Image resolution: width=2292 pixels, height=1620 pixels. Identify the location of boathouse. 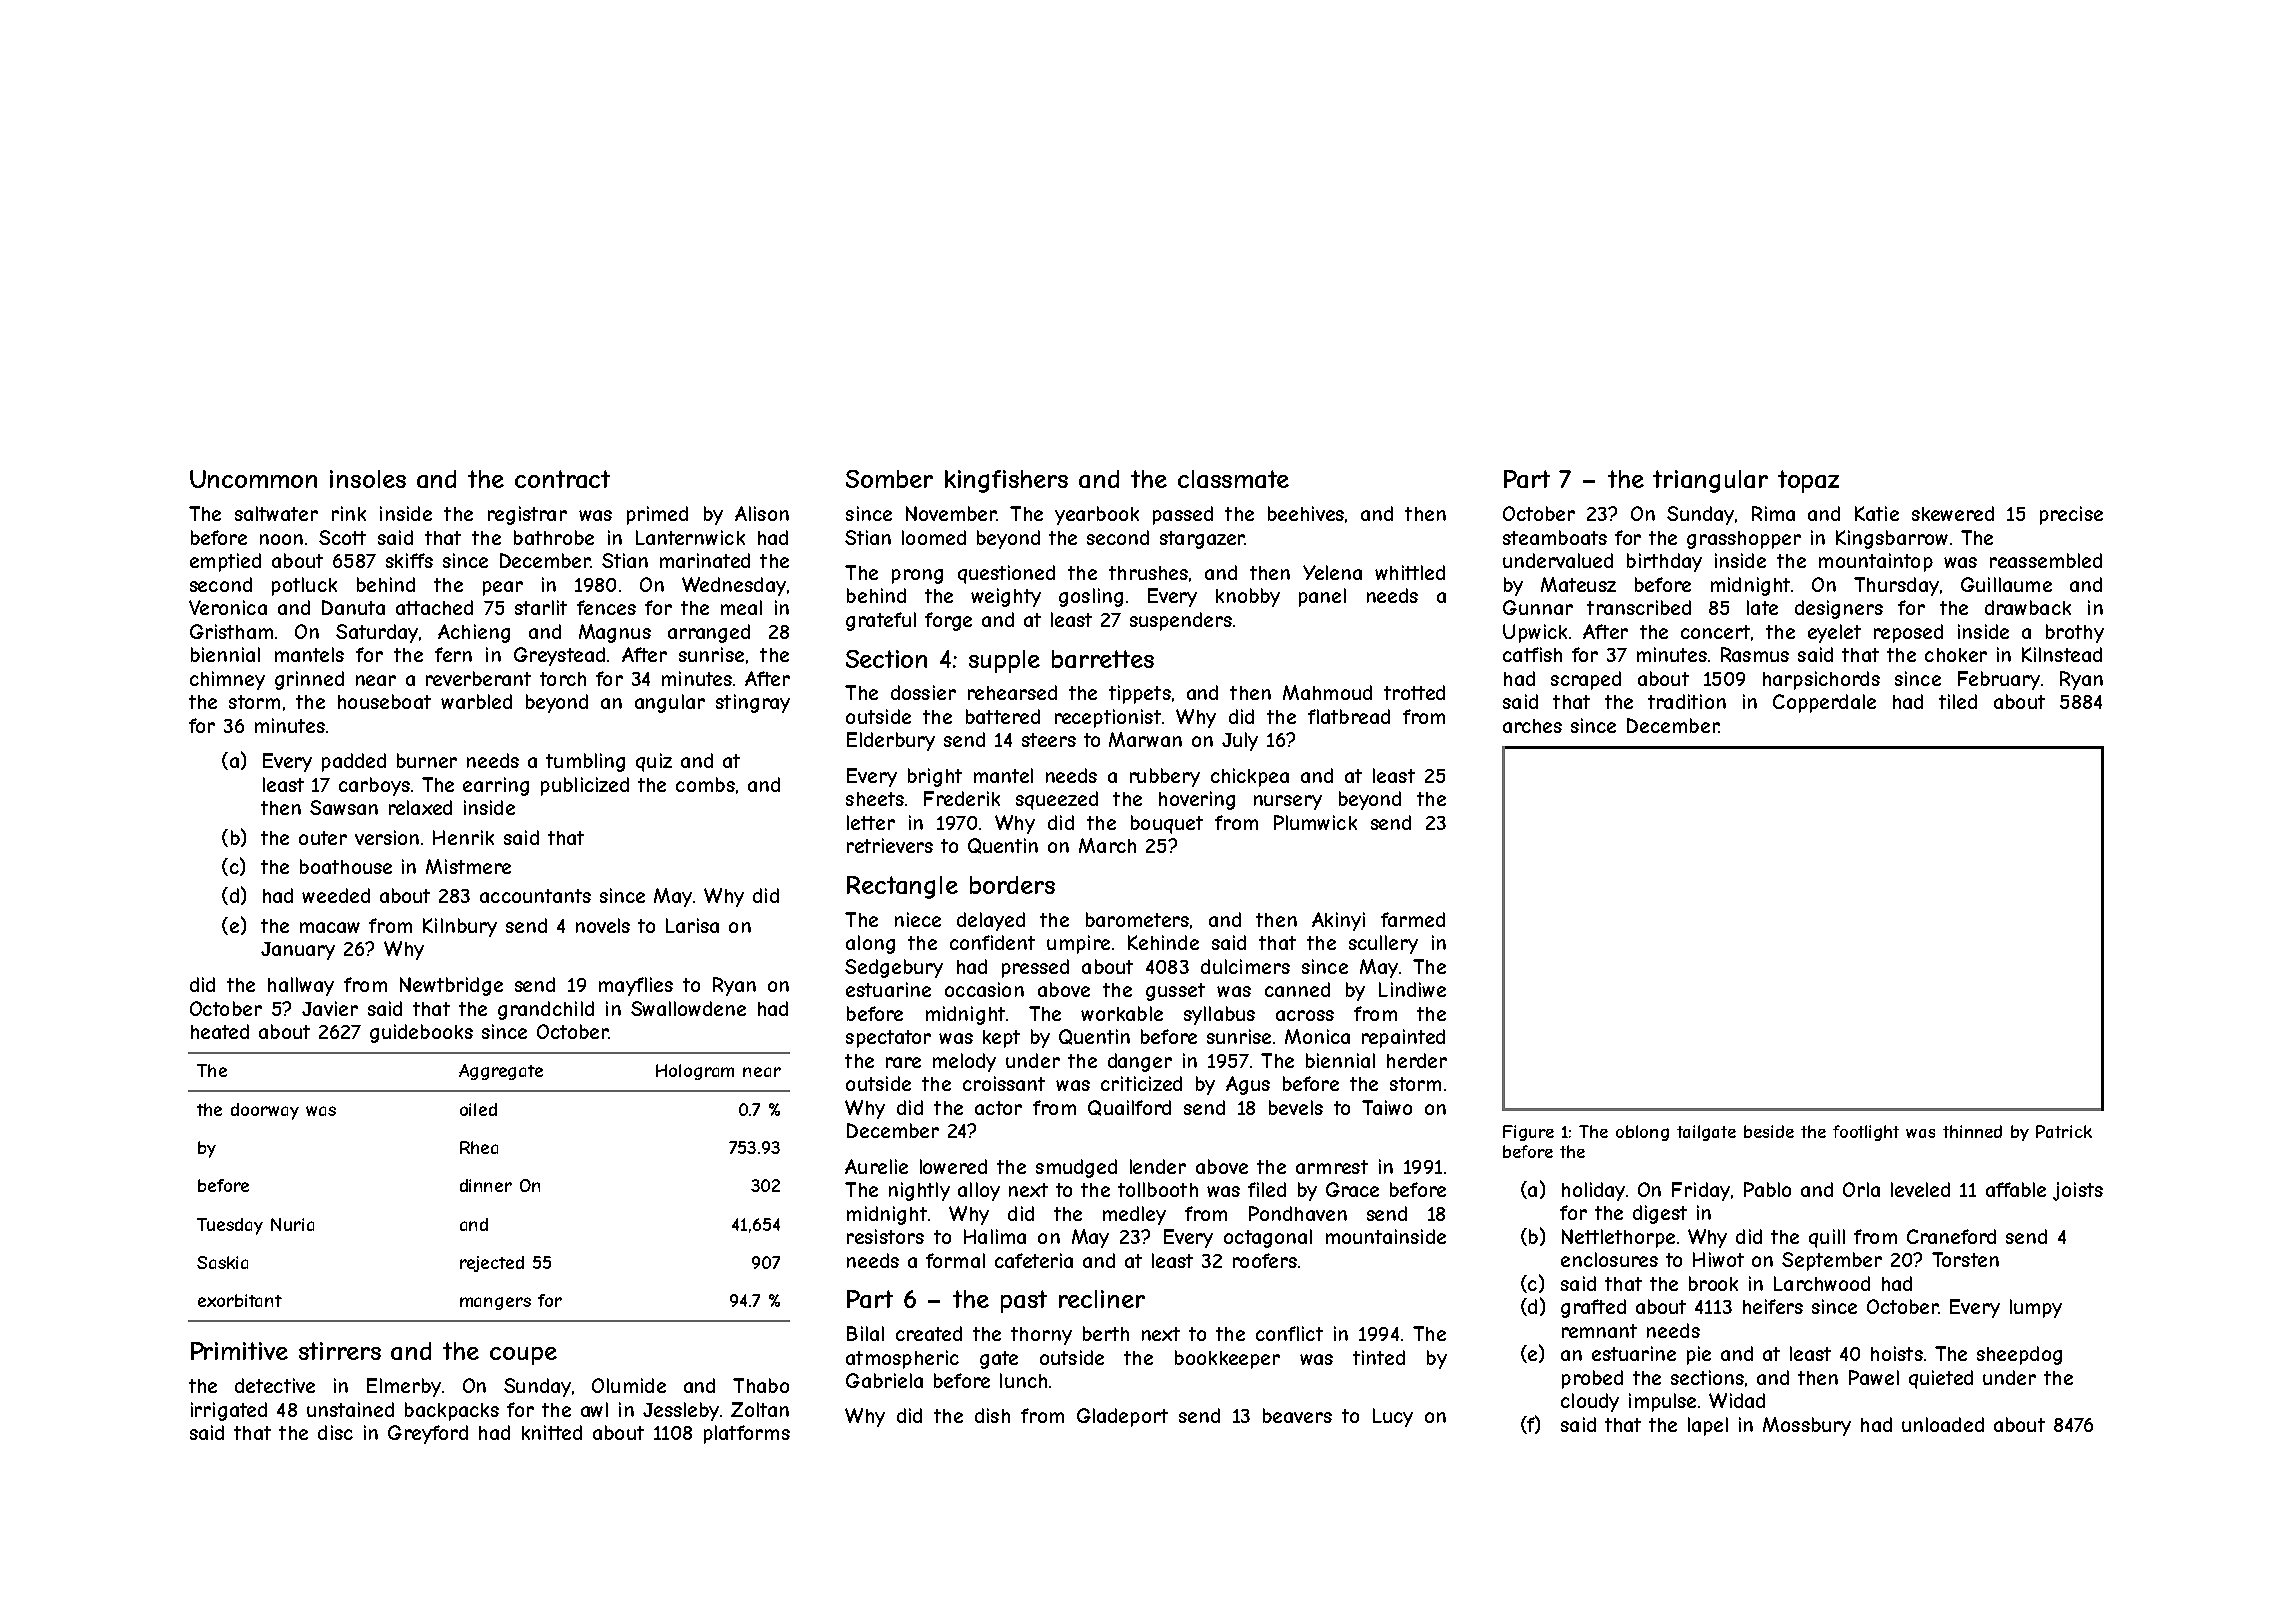
(346, 866).
